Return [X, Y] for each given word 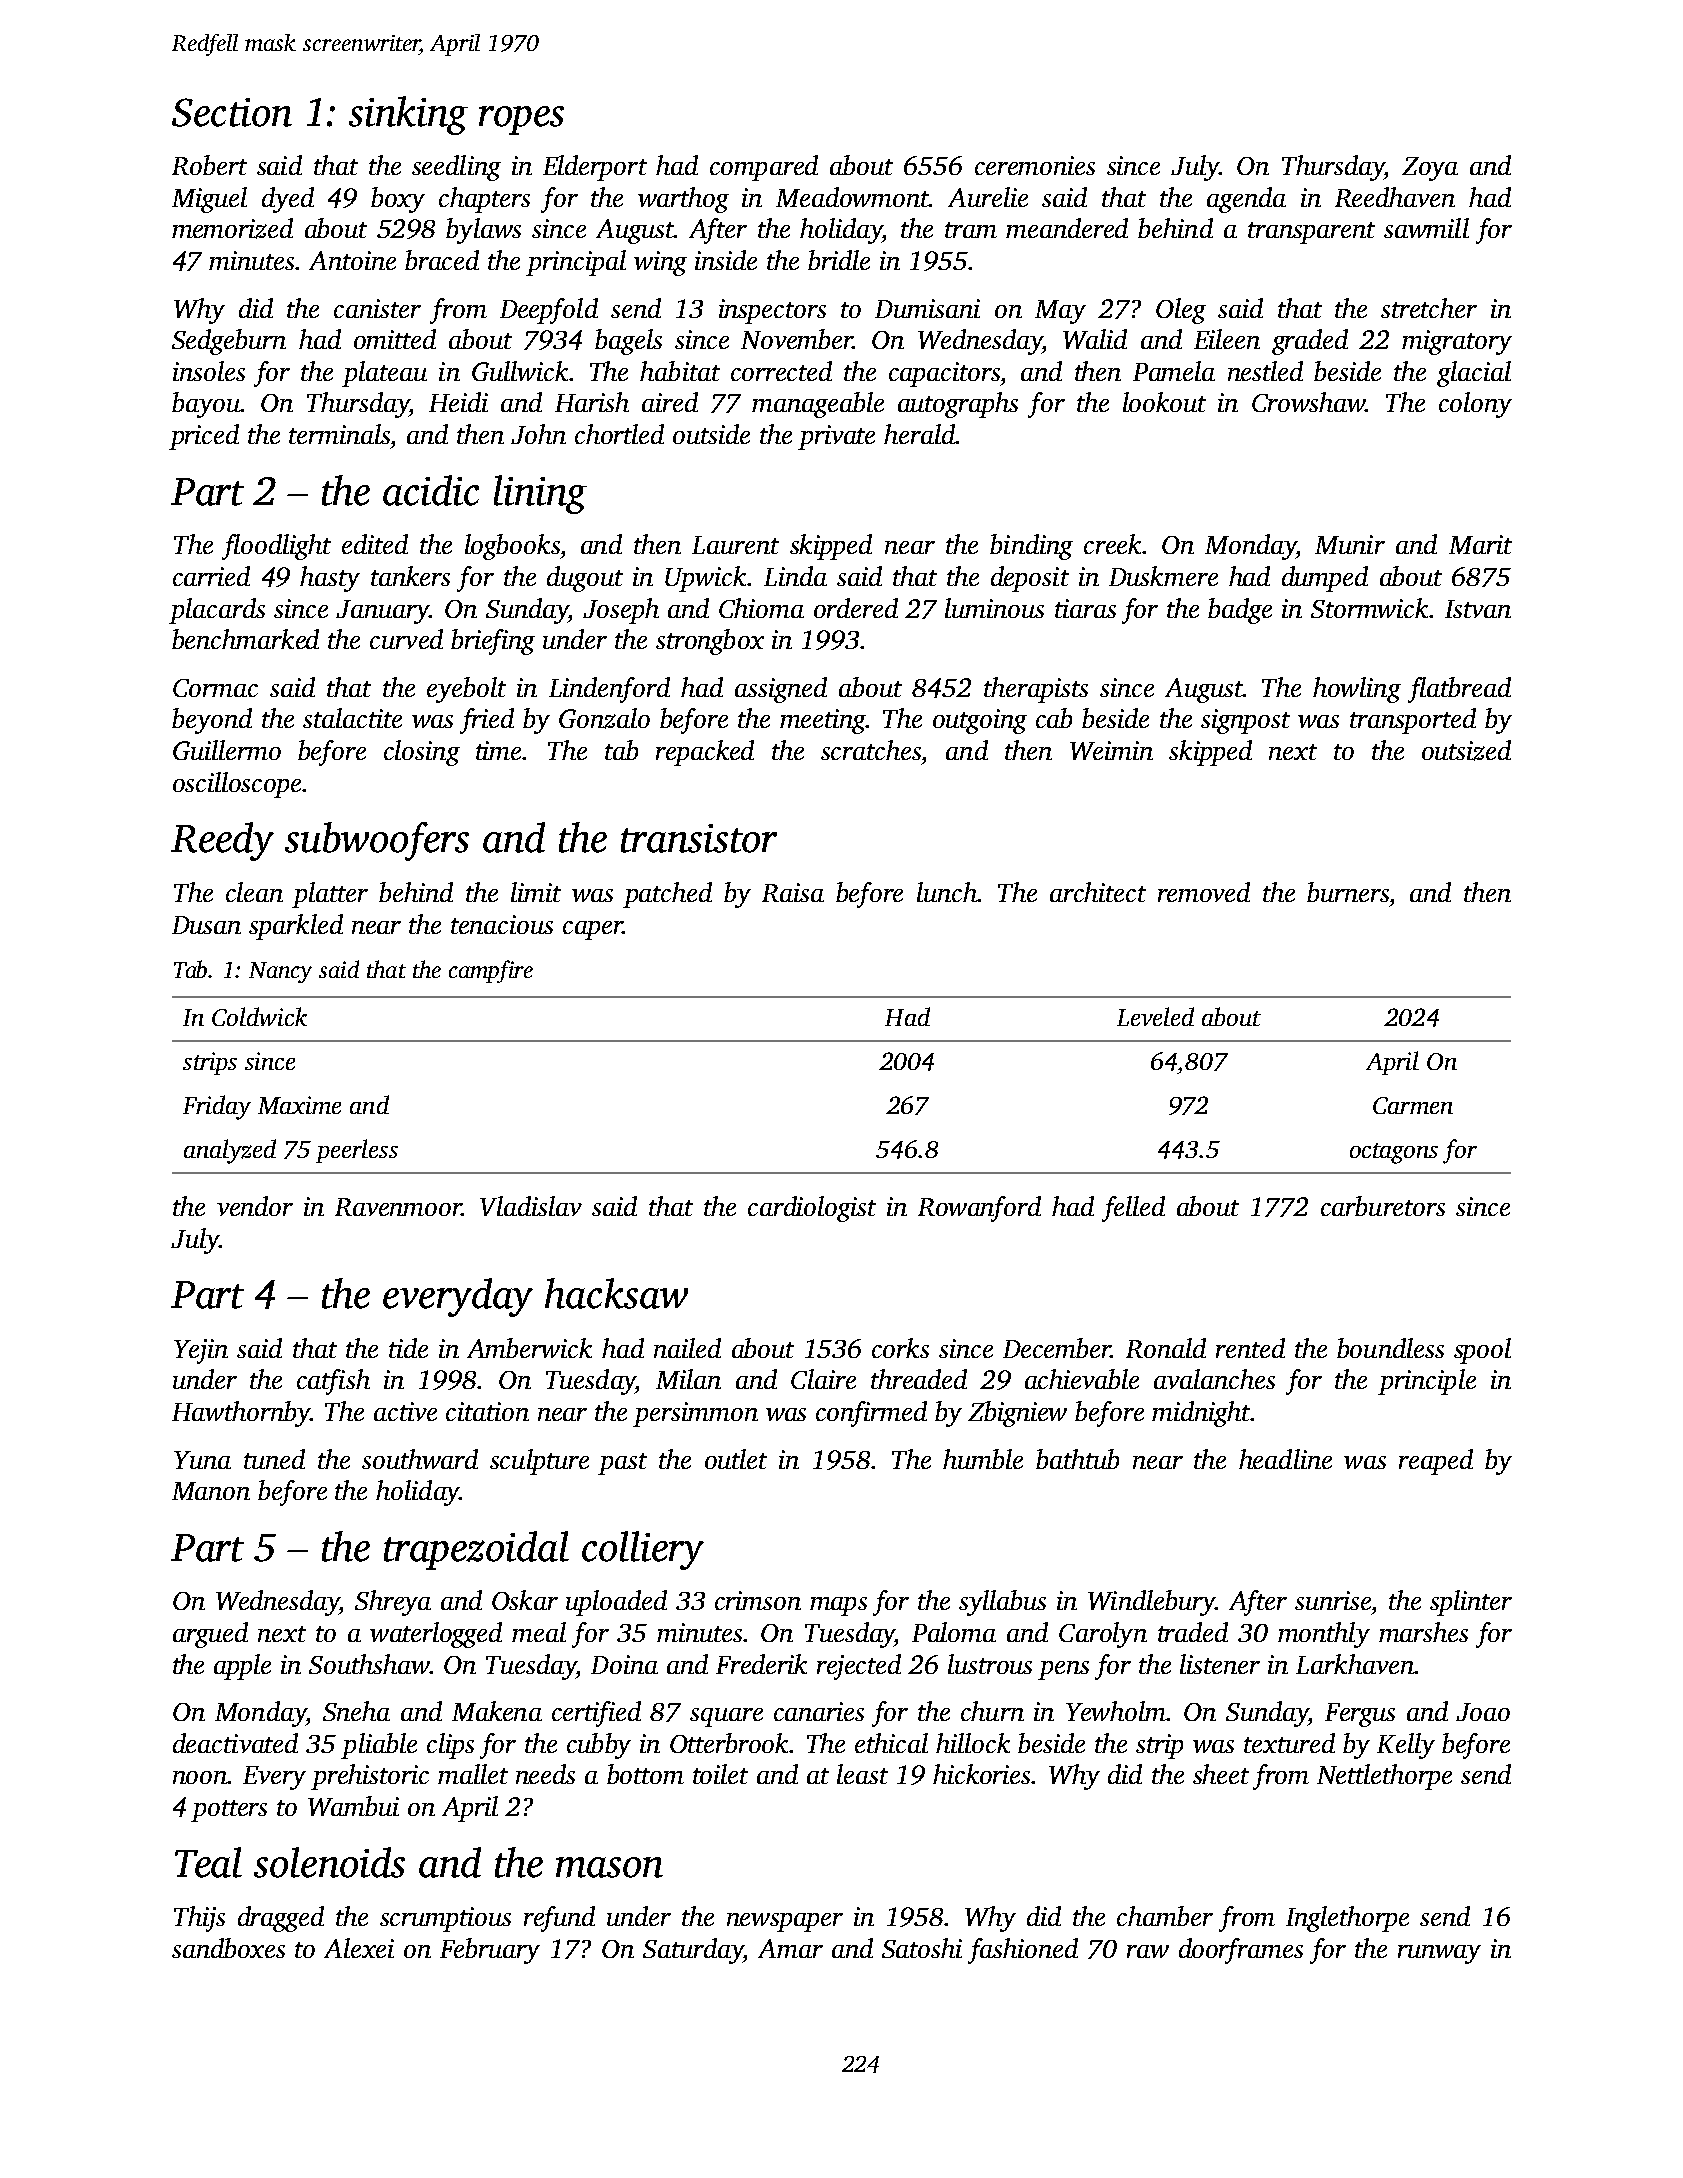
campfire [491, 971]
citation [487, 1411]
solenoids [329, 1862]
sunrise [1333, 1600]
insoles [209, 371]
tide [408, 1348]
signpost [1245, 721]
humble [983, 1459]
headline [1285, 1459]
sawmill [1426, 228]
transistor [699, 838]
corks [900, 1348]
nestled [1265, 371]
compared [764, 168]
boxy [398, 200]
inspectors [772, 311]
